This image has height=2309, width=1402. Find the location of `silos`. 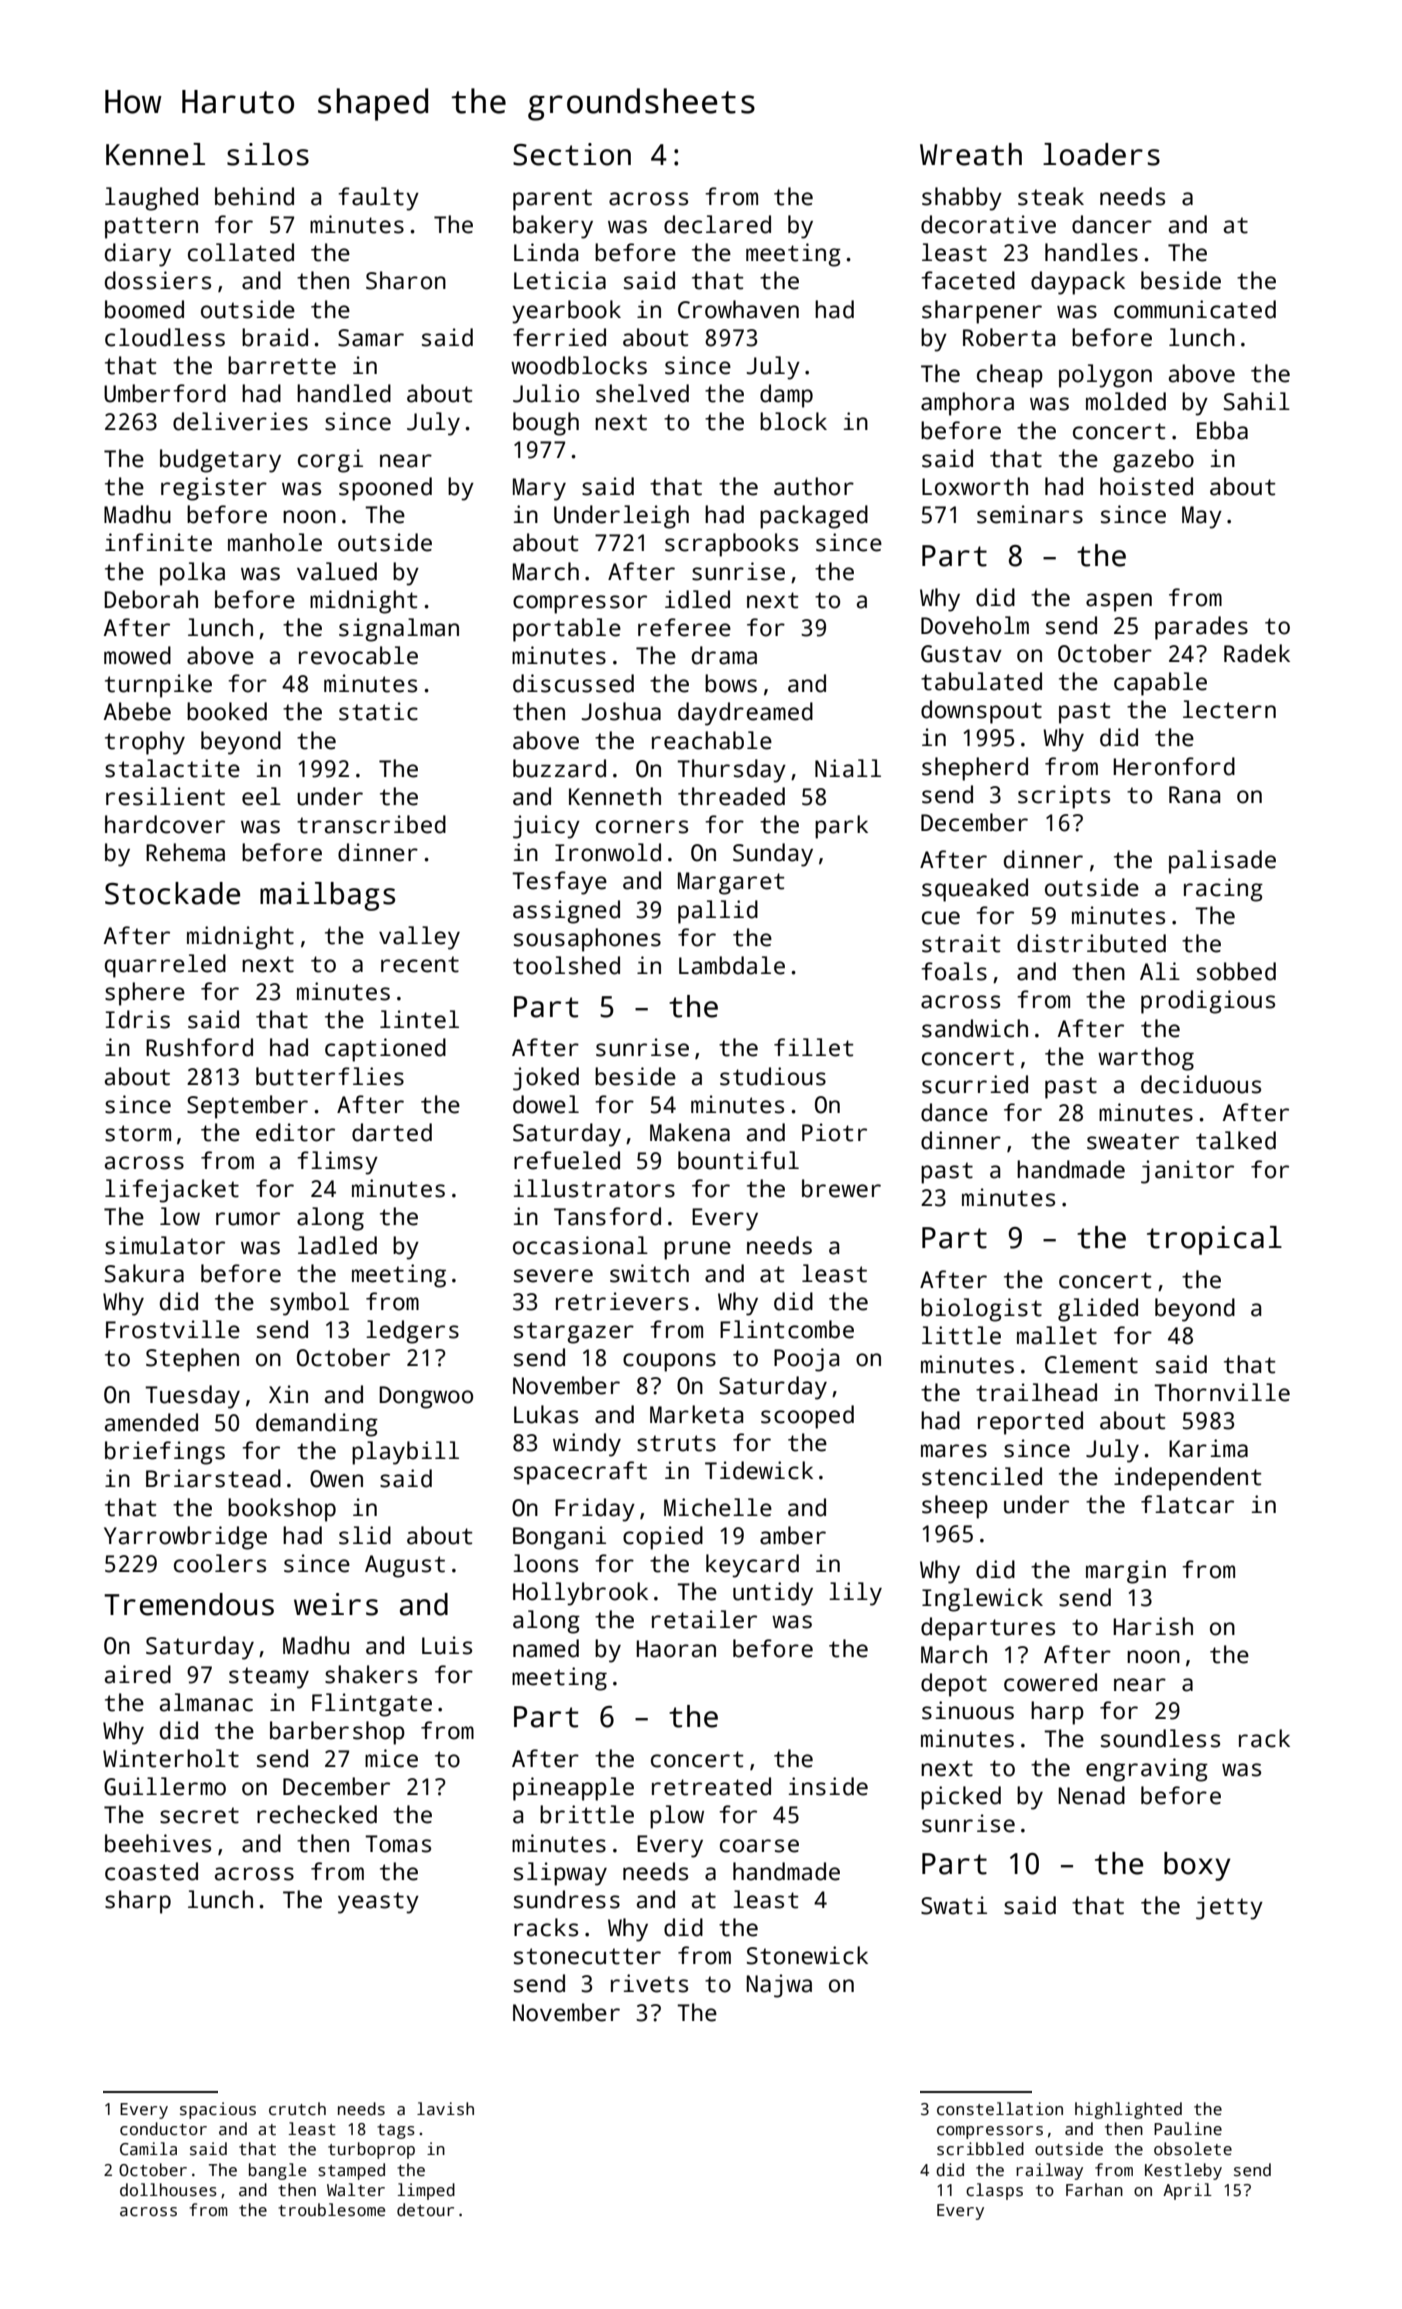

silos is located at coordinates (268, 154).
